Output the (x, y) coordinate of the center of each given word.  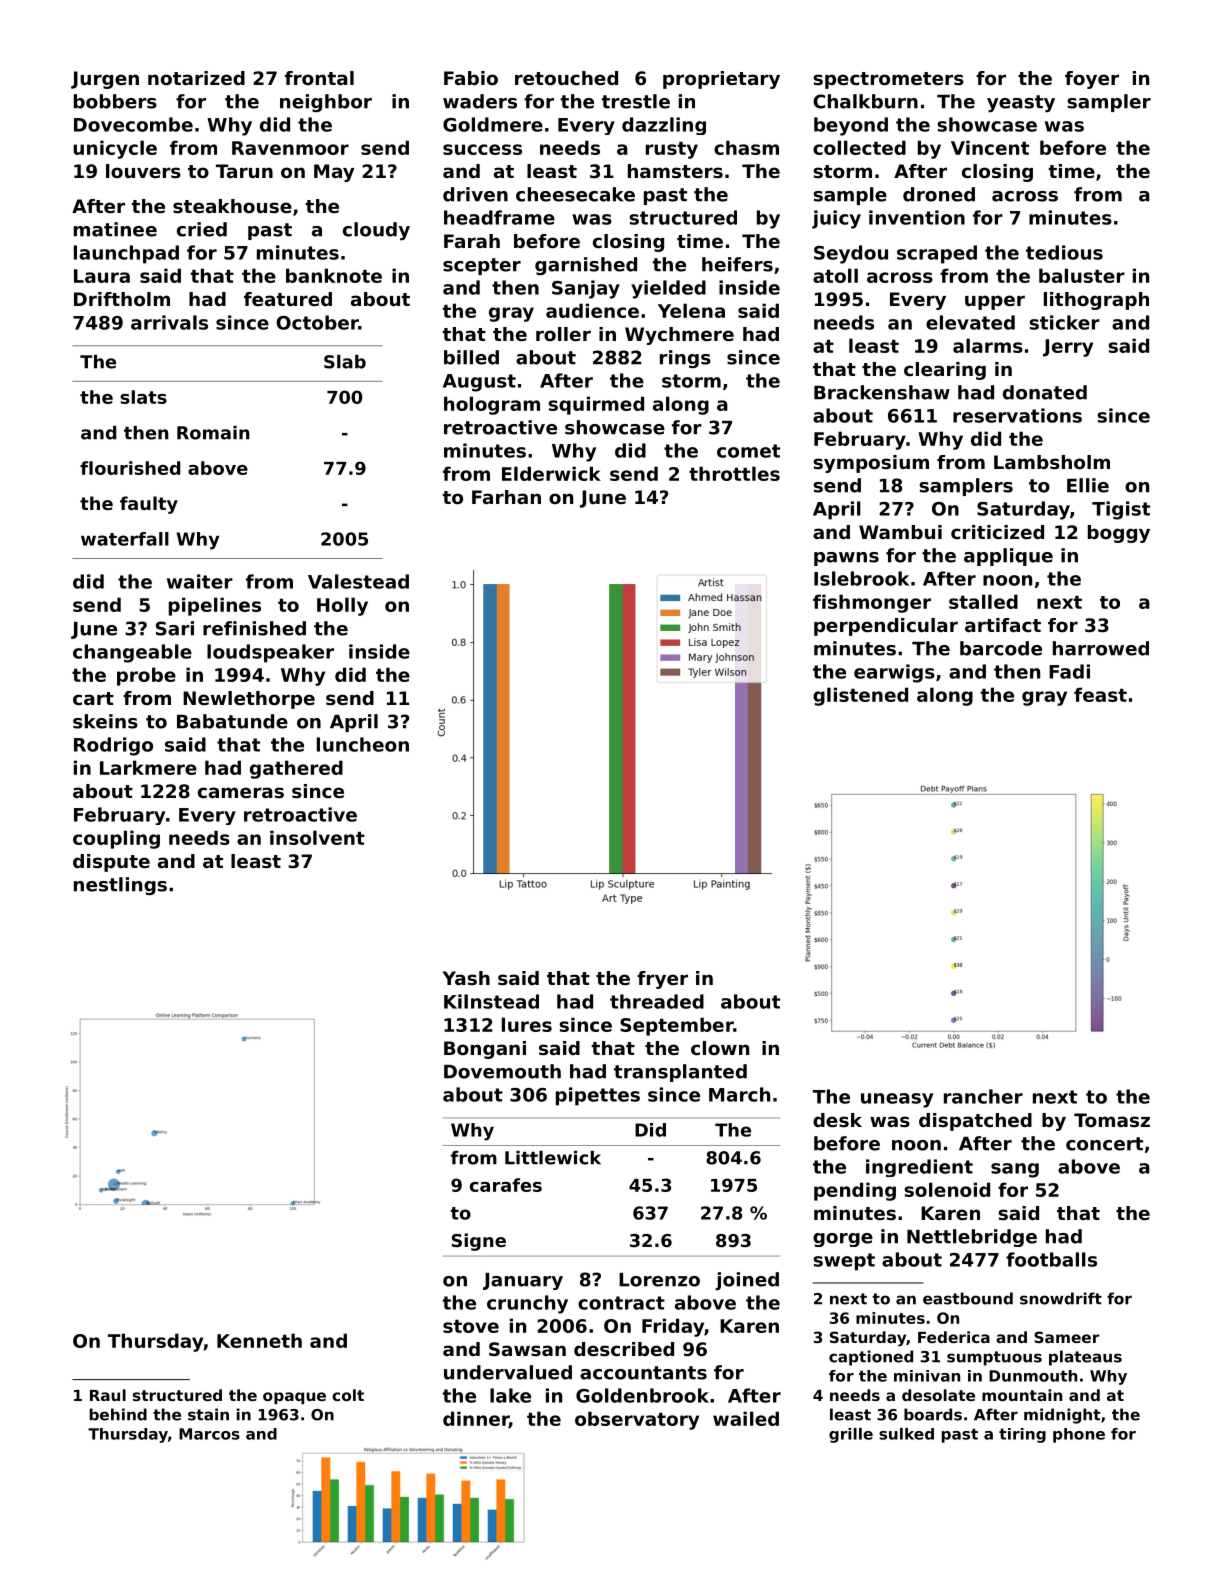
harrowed (1101, 648)
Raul (108, 1395)
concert (1104, 1144)
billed (471, 357)
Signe (479, 1242)
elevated (970, 322)
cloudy (376, 231)
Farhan (506, 497)
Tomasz (1112, 1120)
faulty (149, 505)
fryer (662, 980)
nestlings (120, 886)
